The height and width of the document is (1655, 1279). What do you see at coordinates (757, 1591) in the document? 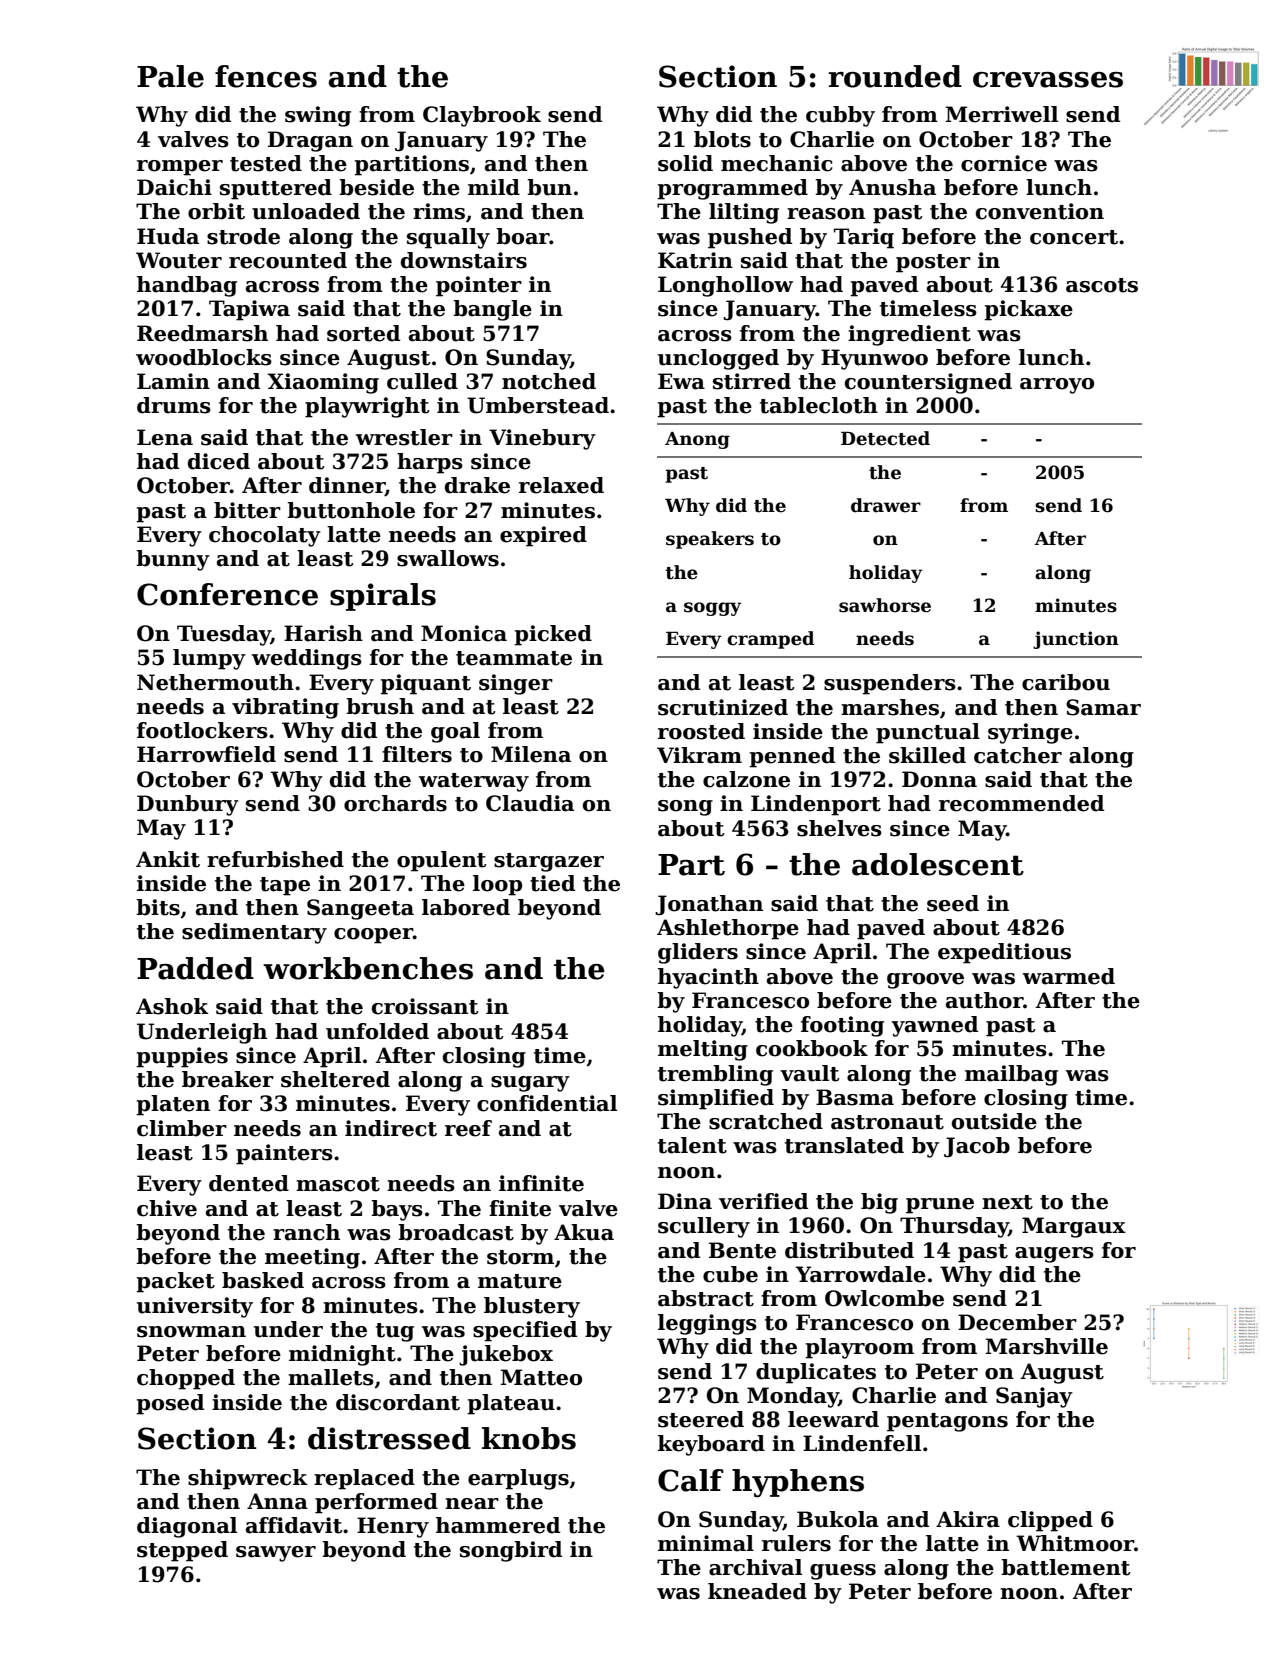
I see `kneaded` at bounding box center [757, 1591].
